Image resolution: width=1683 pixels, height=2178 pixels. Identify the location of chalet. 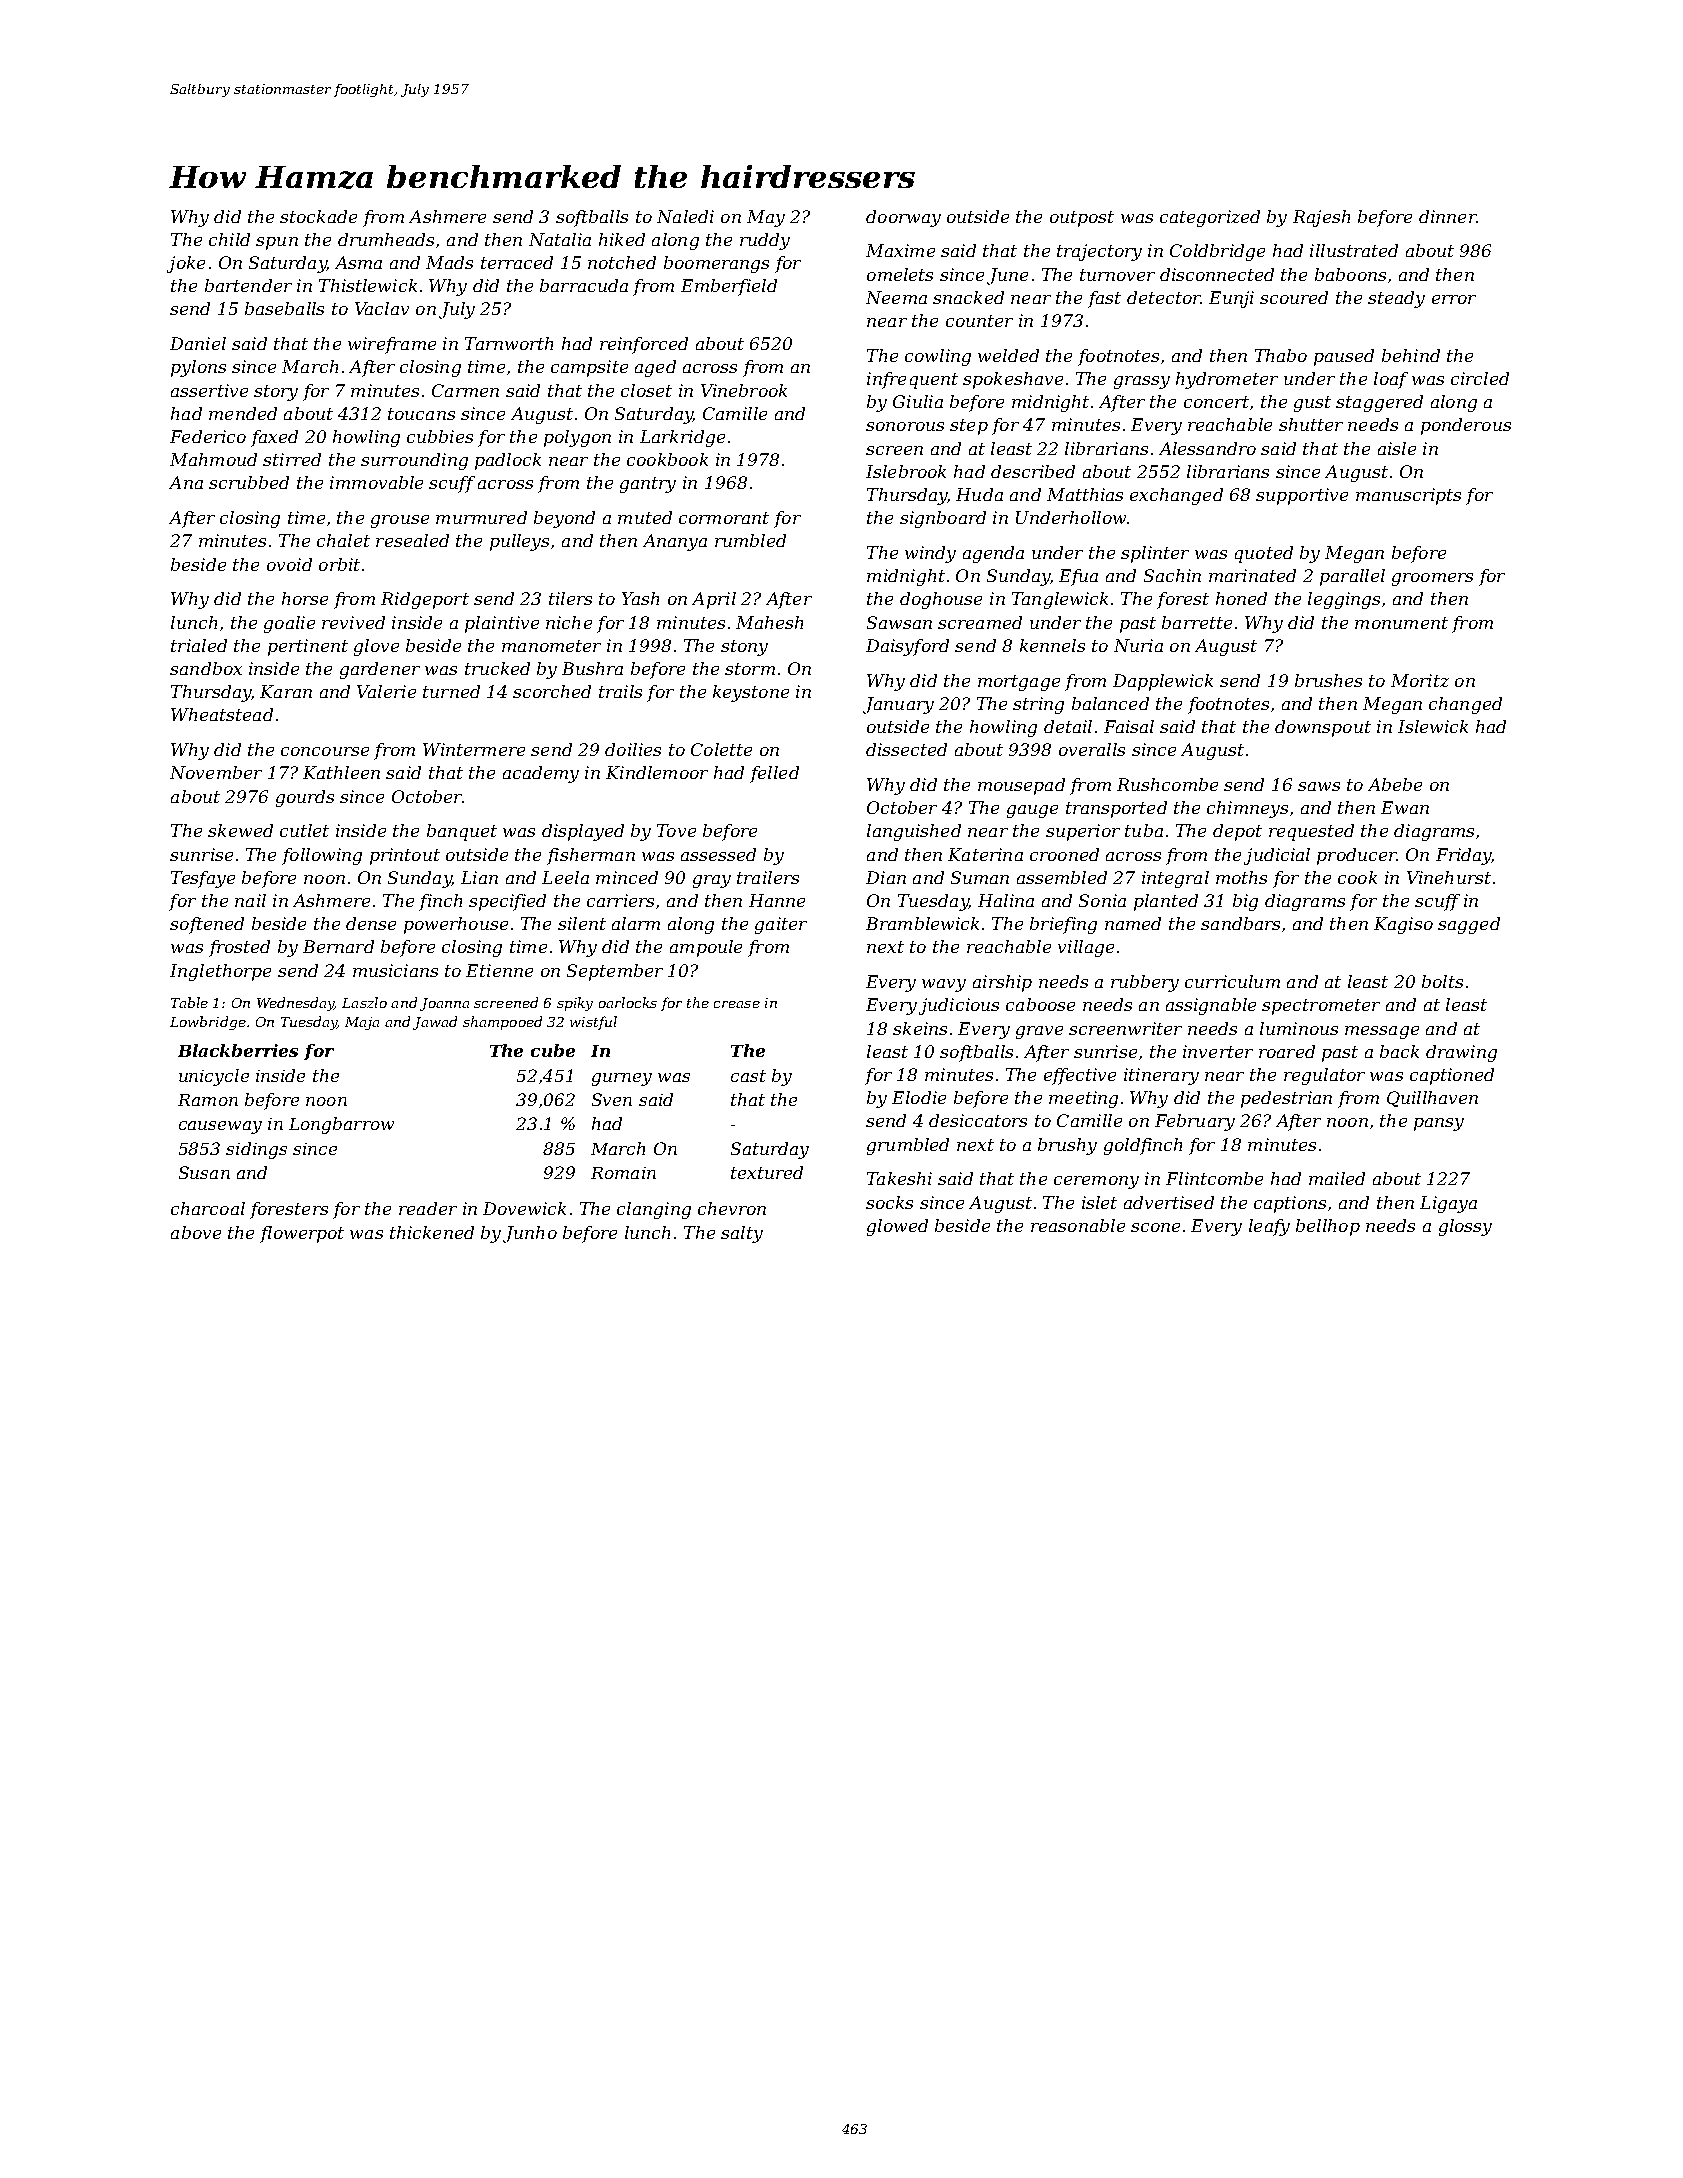
(343, 540).
